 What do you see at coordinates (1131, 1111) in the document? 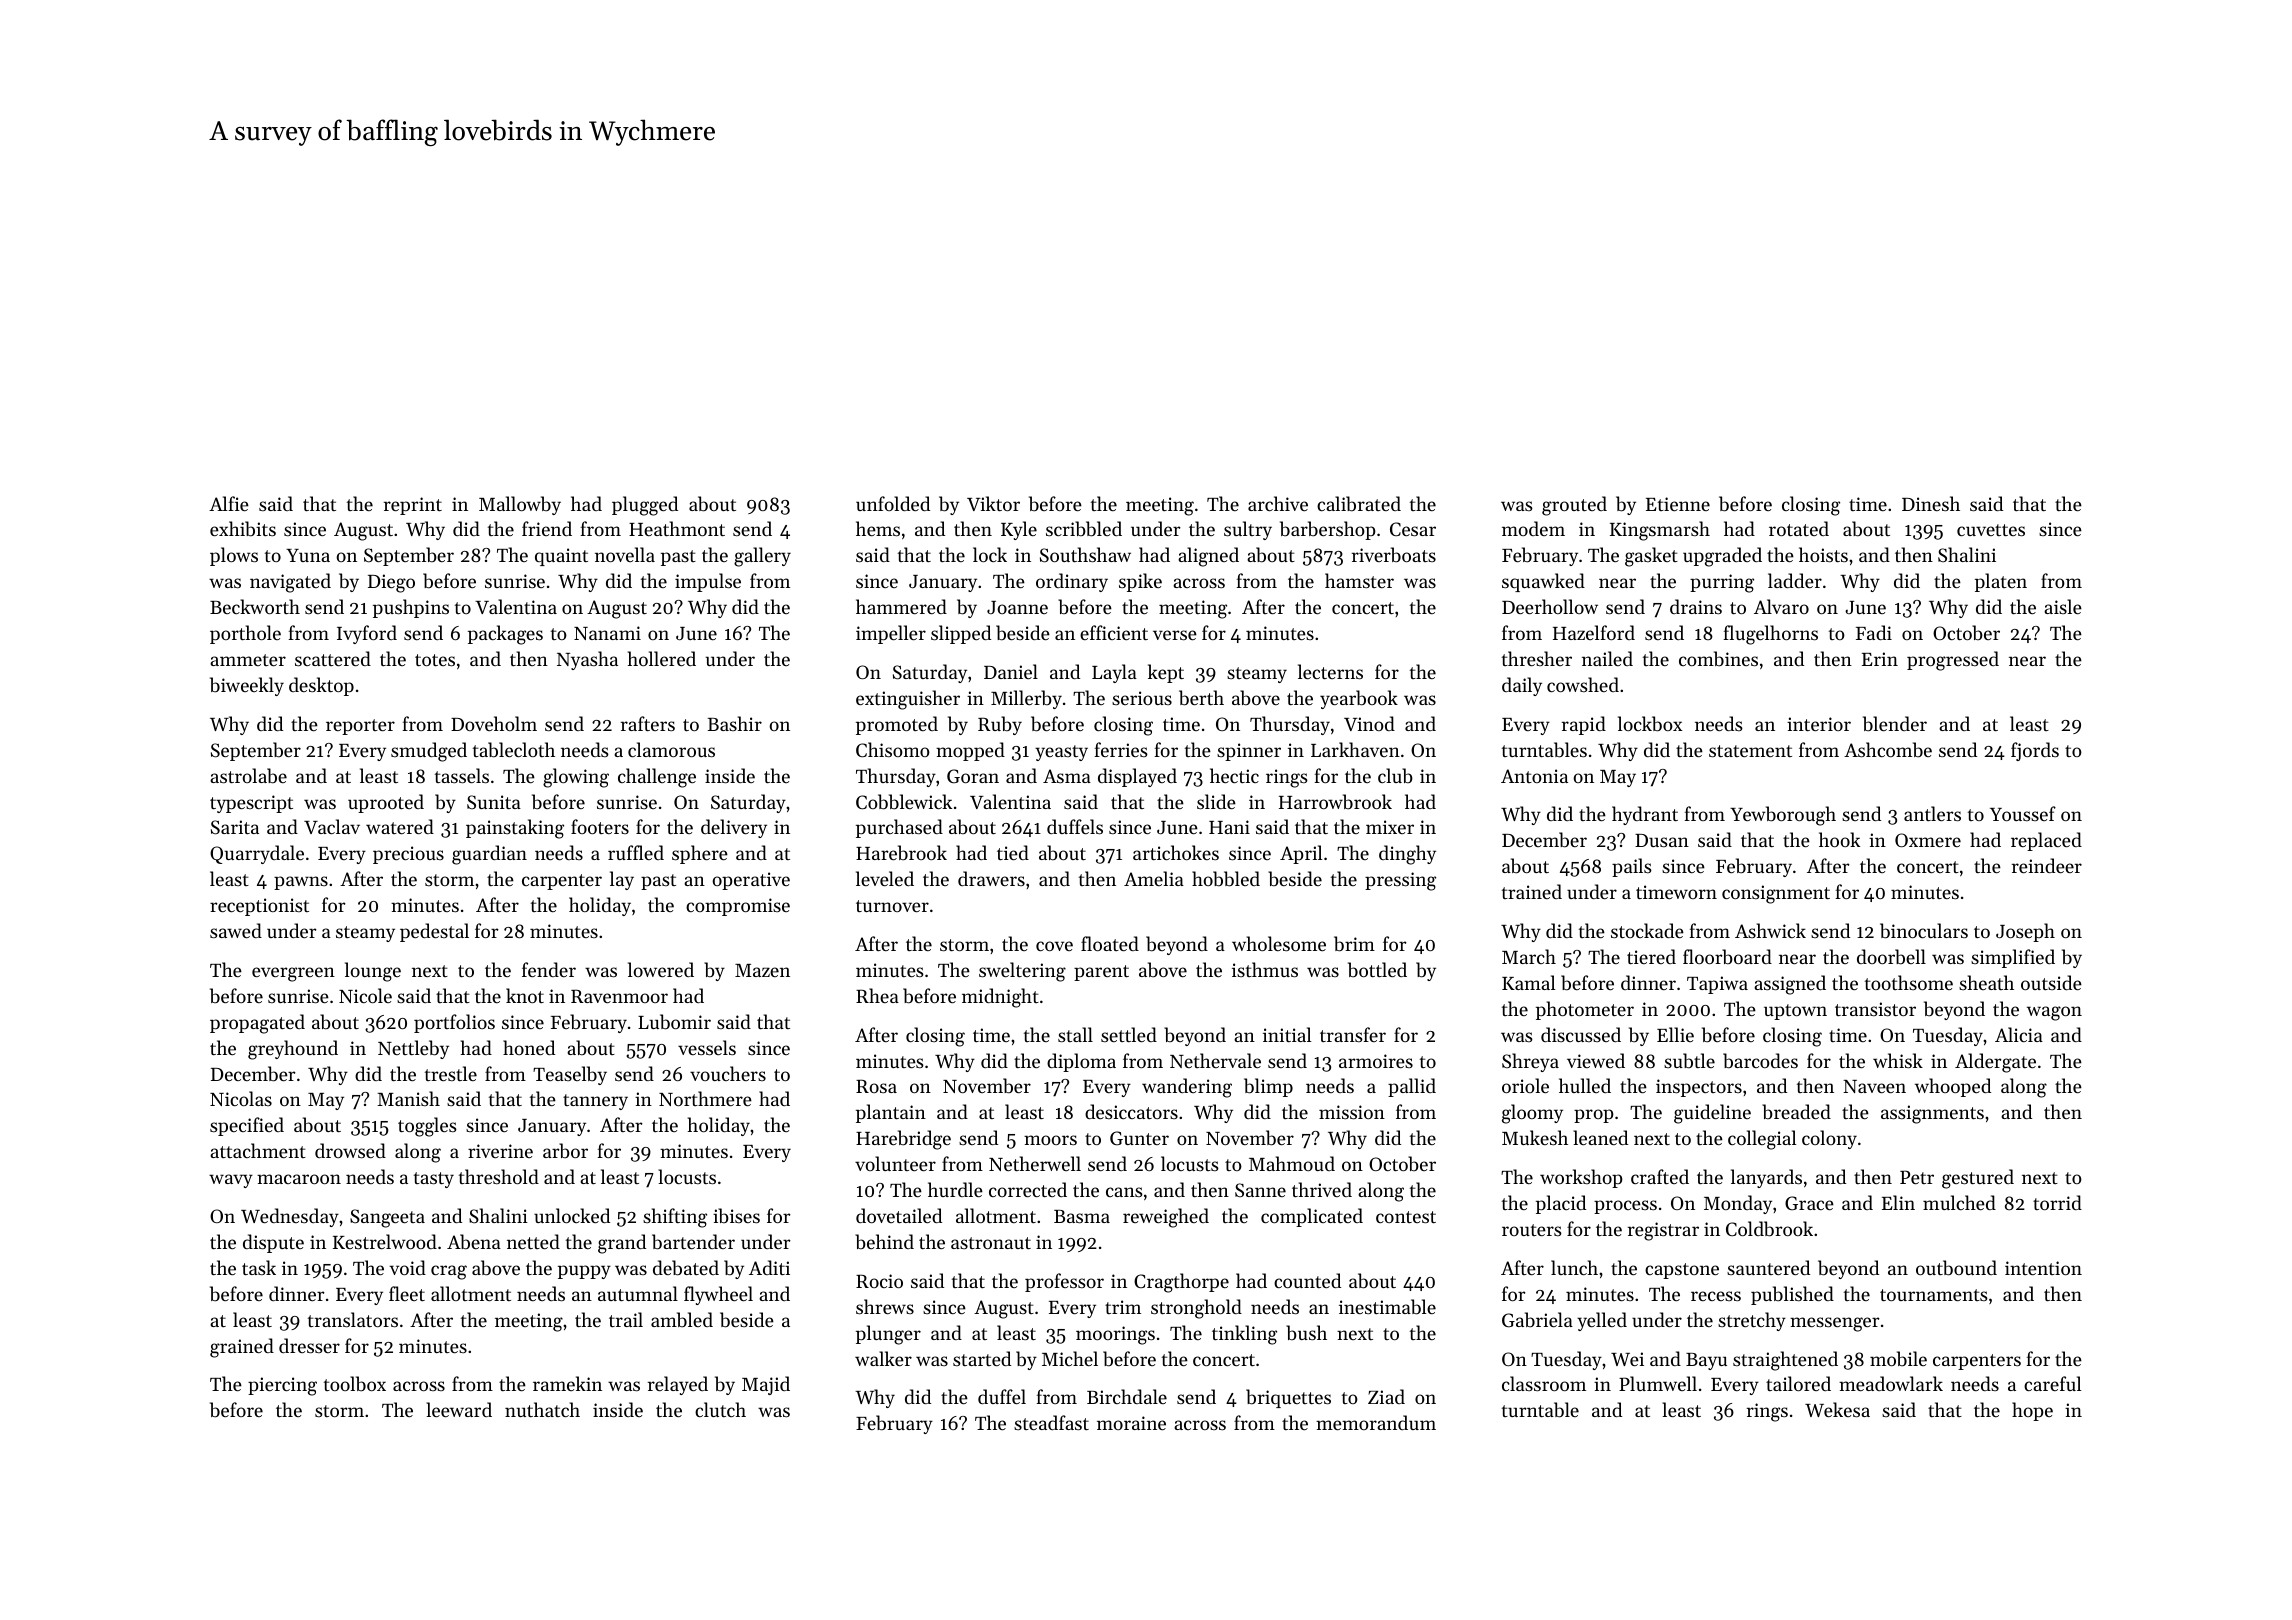
I see `desiccators` at bounding box center [1131, 1111].
